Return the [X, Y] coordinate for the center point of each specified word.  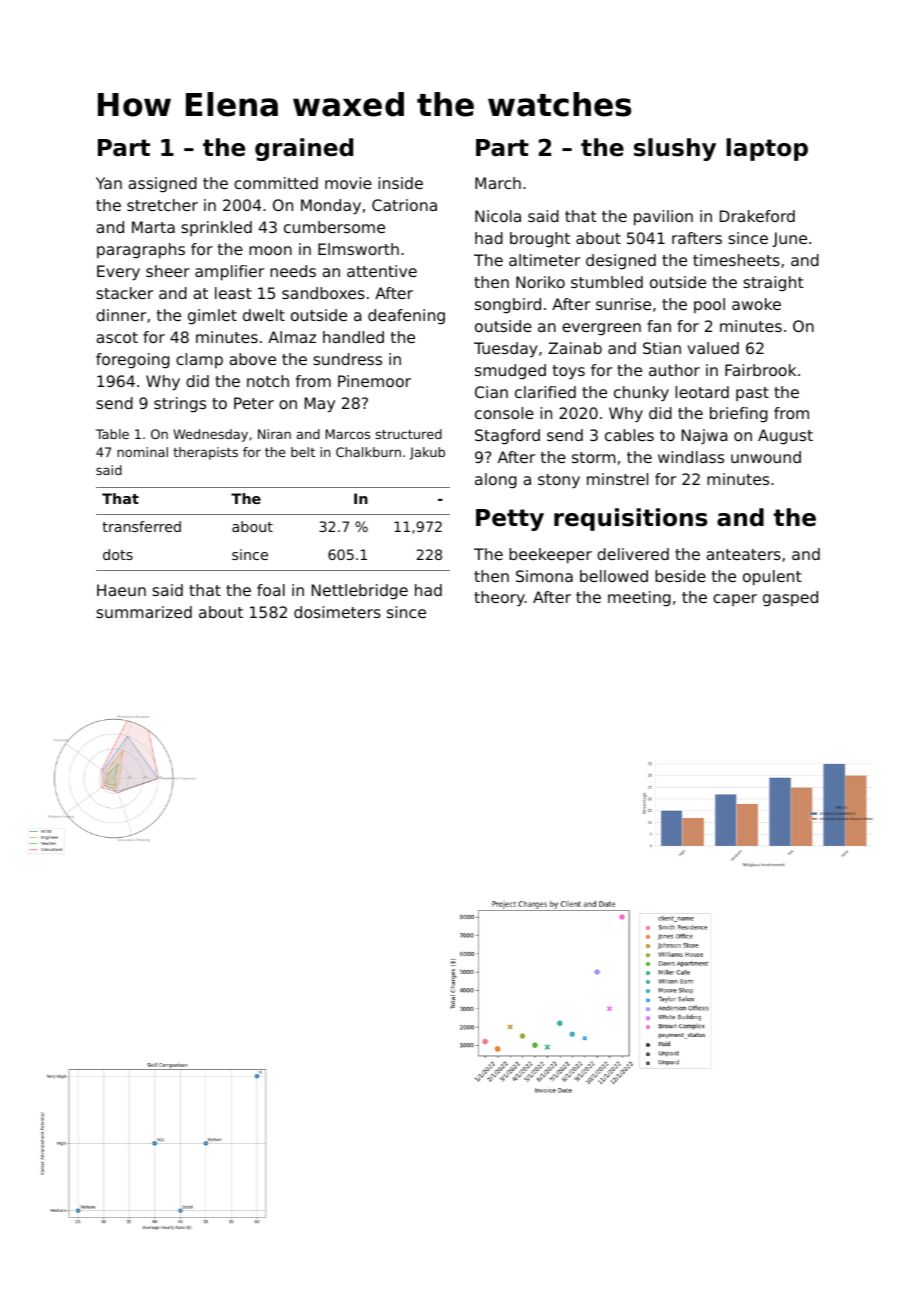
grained [304, 149]
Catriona [404, 205]
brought [540, 240]
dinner [121, 315]
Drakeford [757, 216]
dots [118, 554]
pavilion [663, 218]
